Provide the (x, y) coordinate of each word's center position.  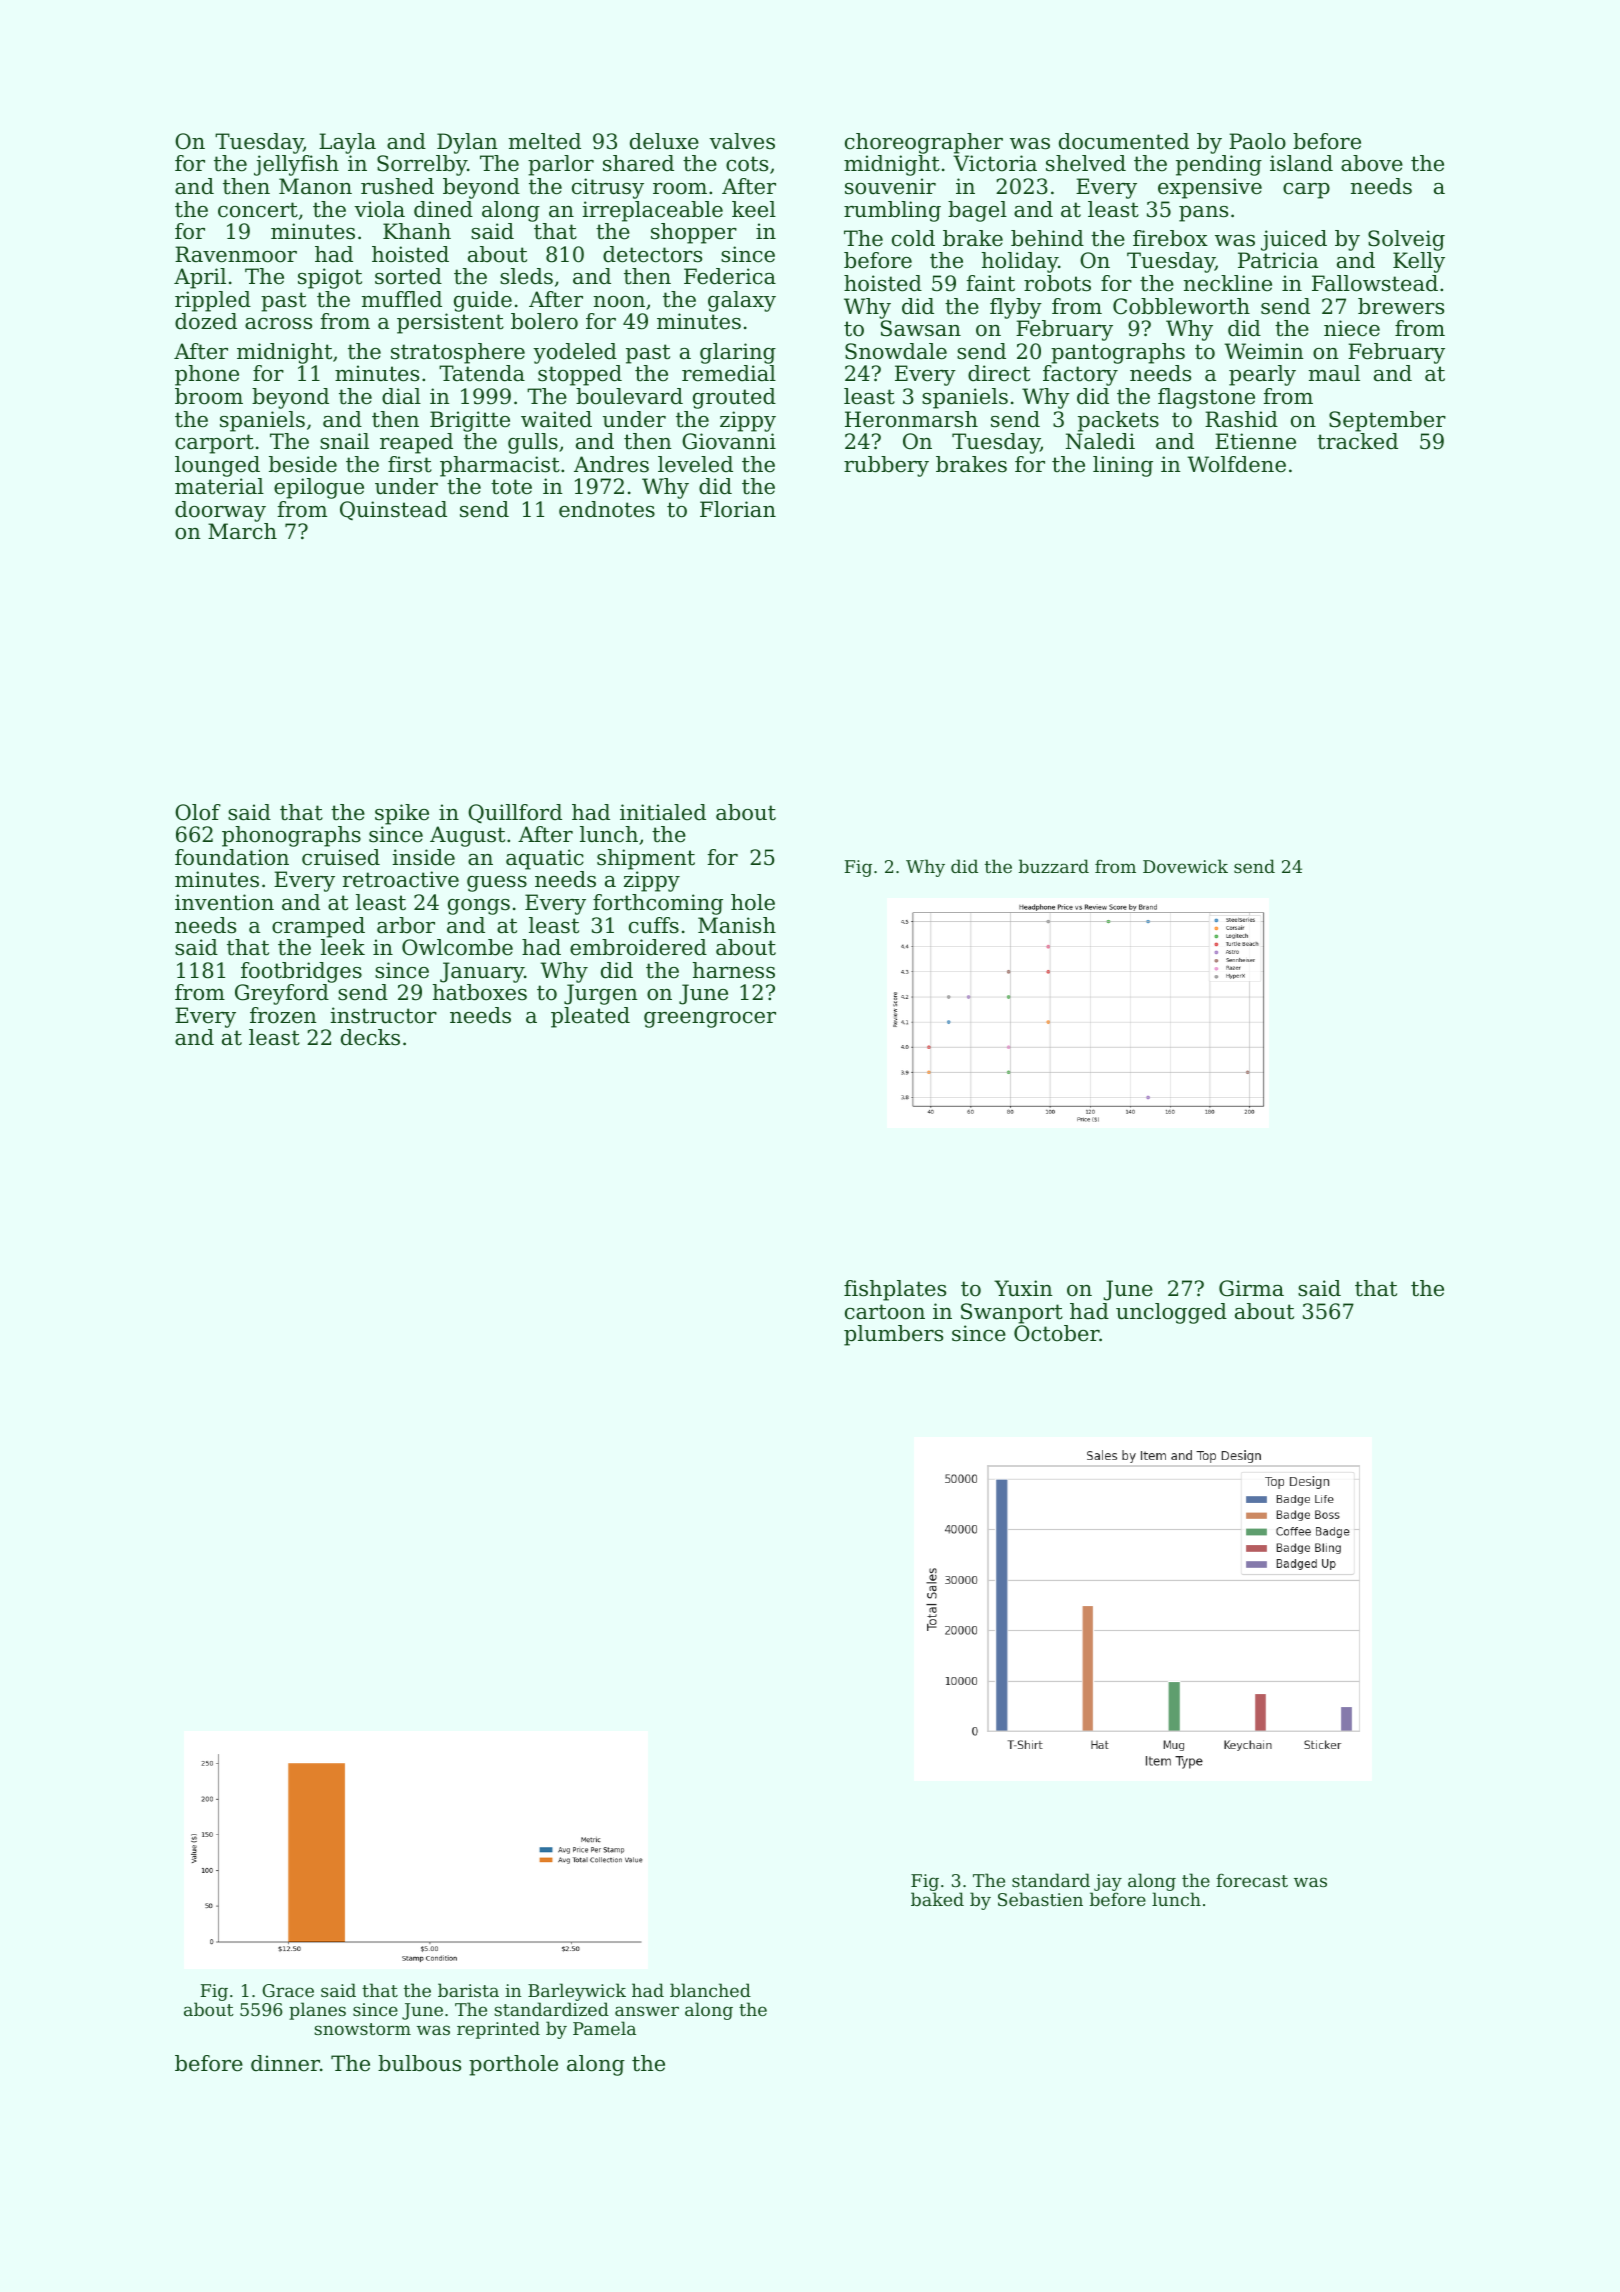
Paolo (1257, 141)
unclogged (1171, 1313)
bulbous (419, 2063)
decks (370, 1037)
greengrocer (710, 1020)
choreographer (924, 143)
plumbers (893, 1335)
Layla (347, 143)
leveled (695, 464)
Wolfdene (1236, 464)
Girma (1251, 1288)
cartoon (885, 1312)
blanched (710, 1990)
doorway (220, 511)
